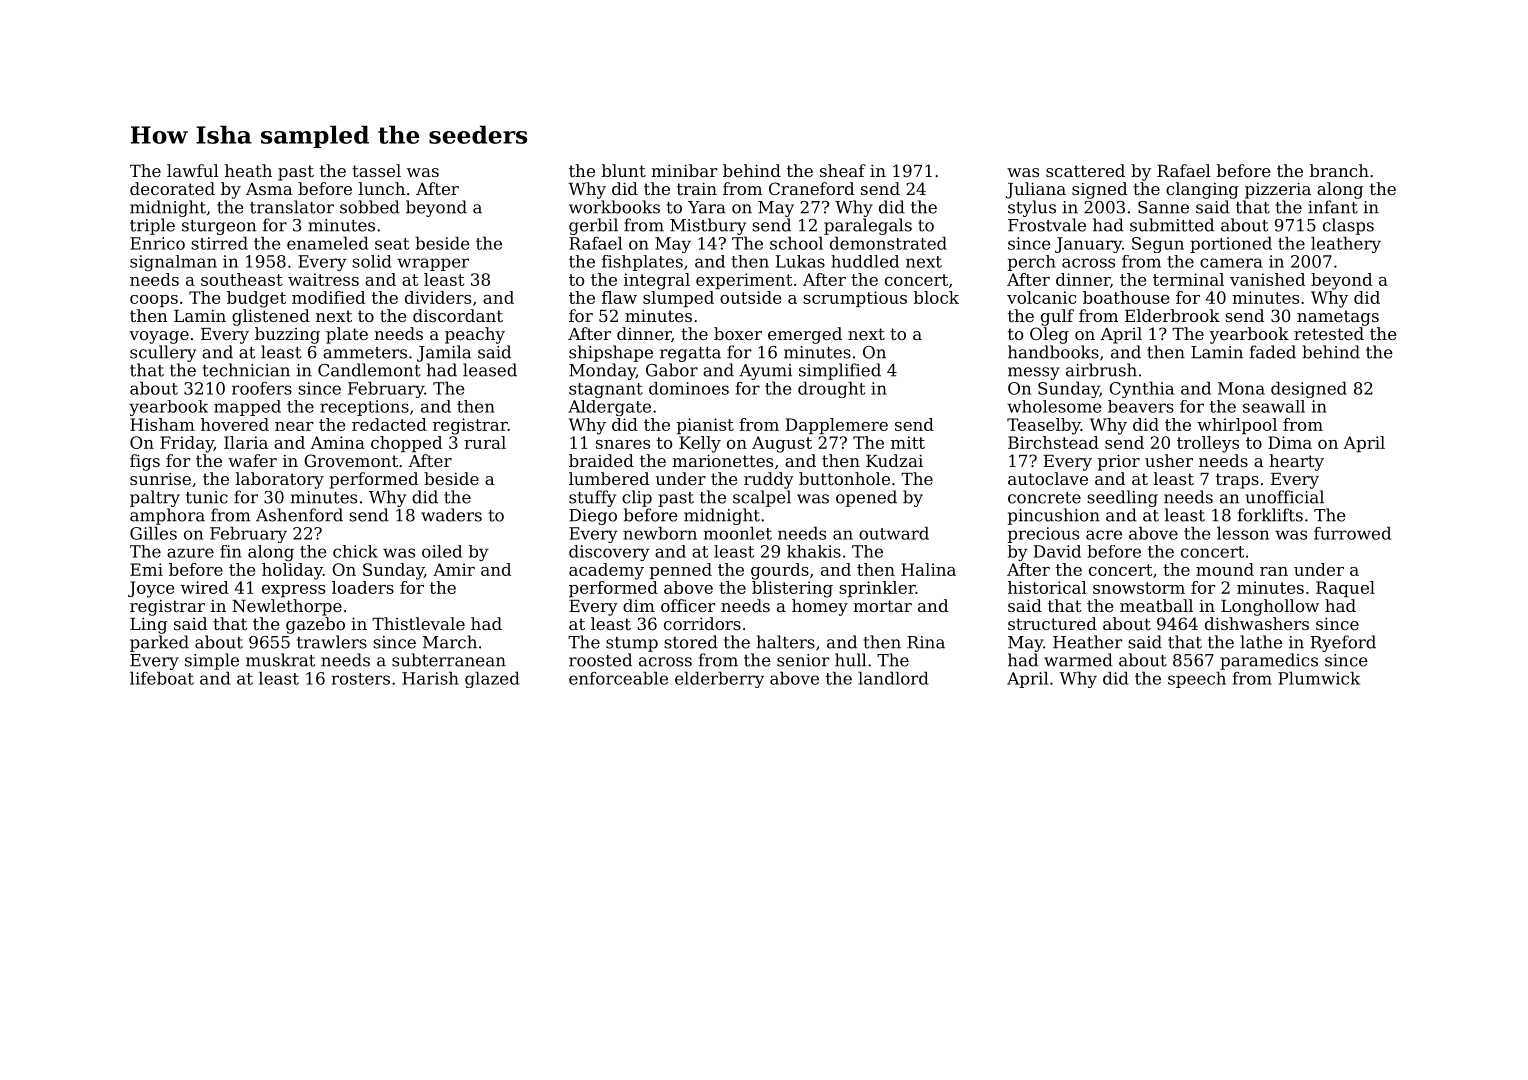  Describe the element at coordinates (618, 678) in the screenshot. I see `enforceable` at that location.
